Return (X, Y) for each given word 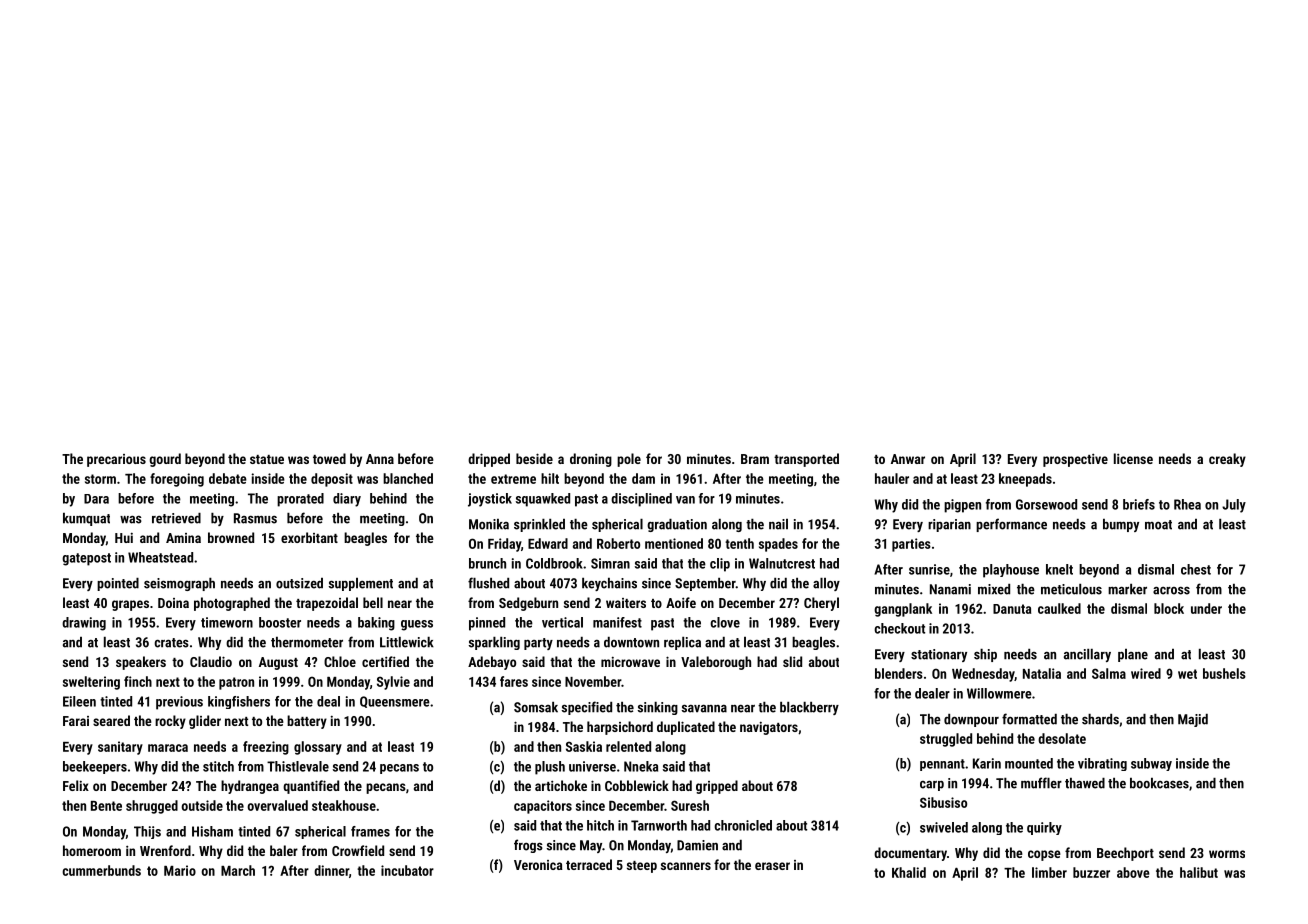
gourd (165, 460)
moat (1158, 525)
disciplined (641, 500)
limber (1049, 872)
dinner (331, 870)
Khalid (909, 872)
